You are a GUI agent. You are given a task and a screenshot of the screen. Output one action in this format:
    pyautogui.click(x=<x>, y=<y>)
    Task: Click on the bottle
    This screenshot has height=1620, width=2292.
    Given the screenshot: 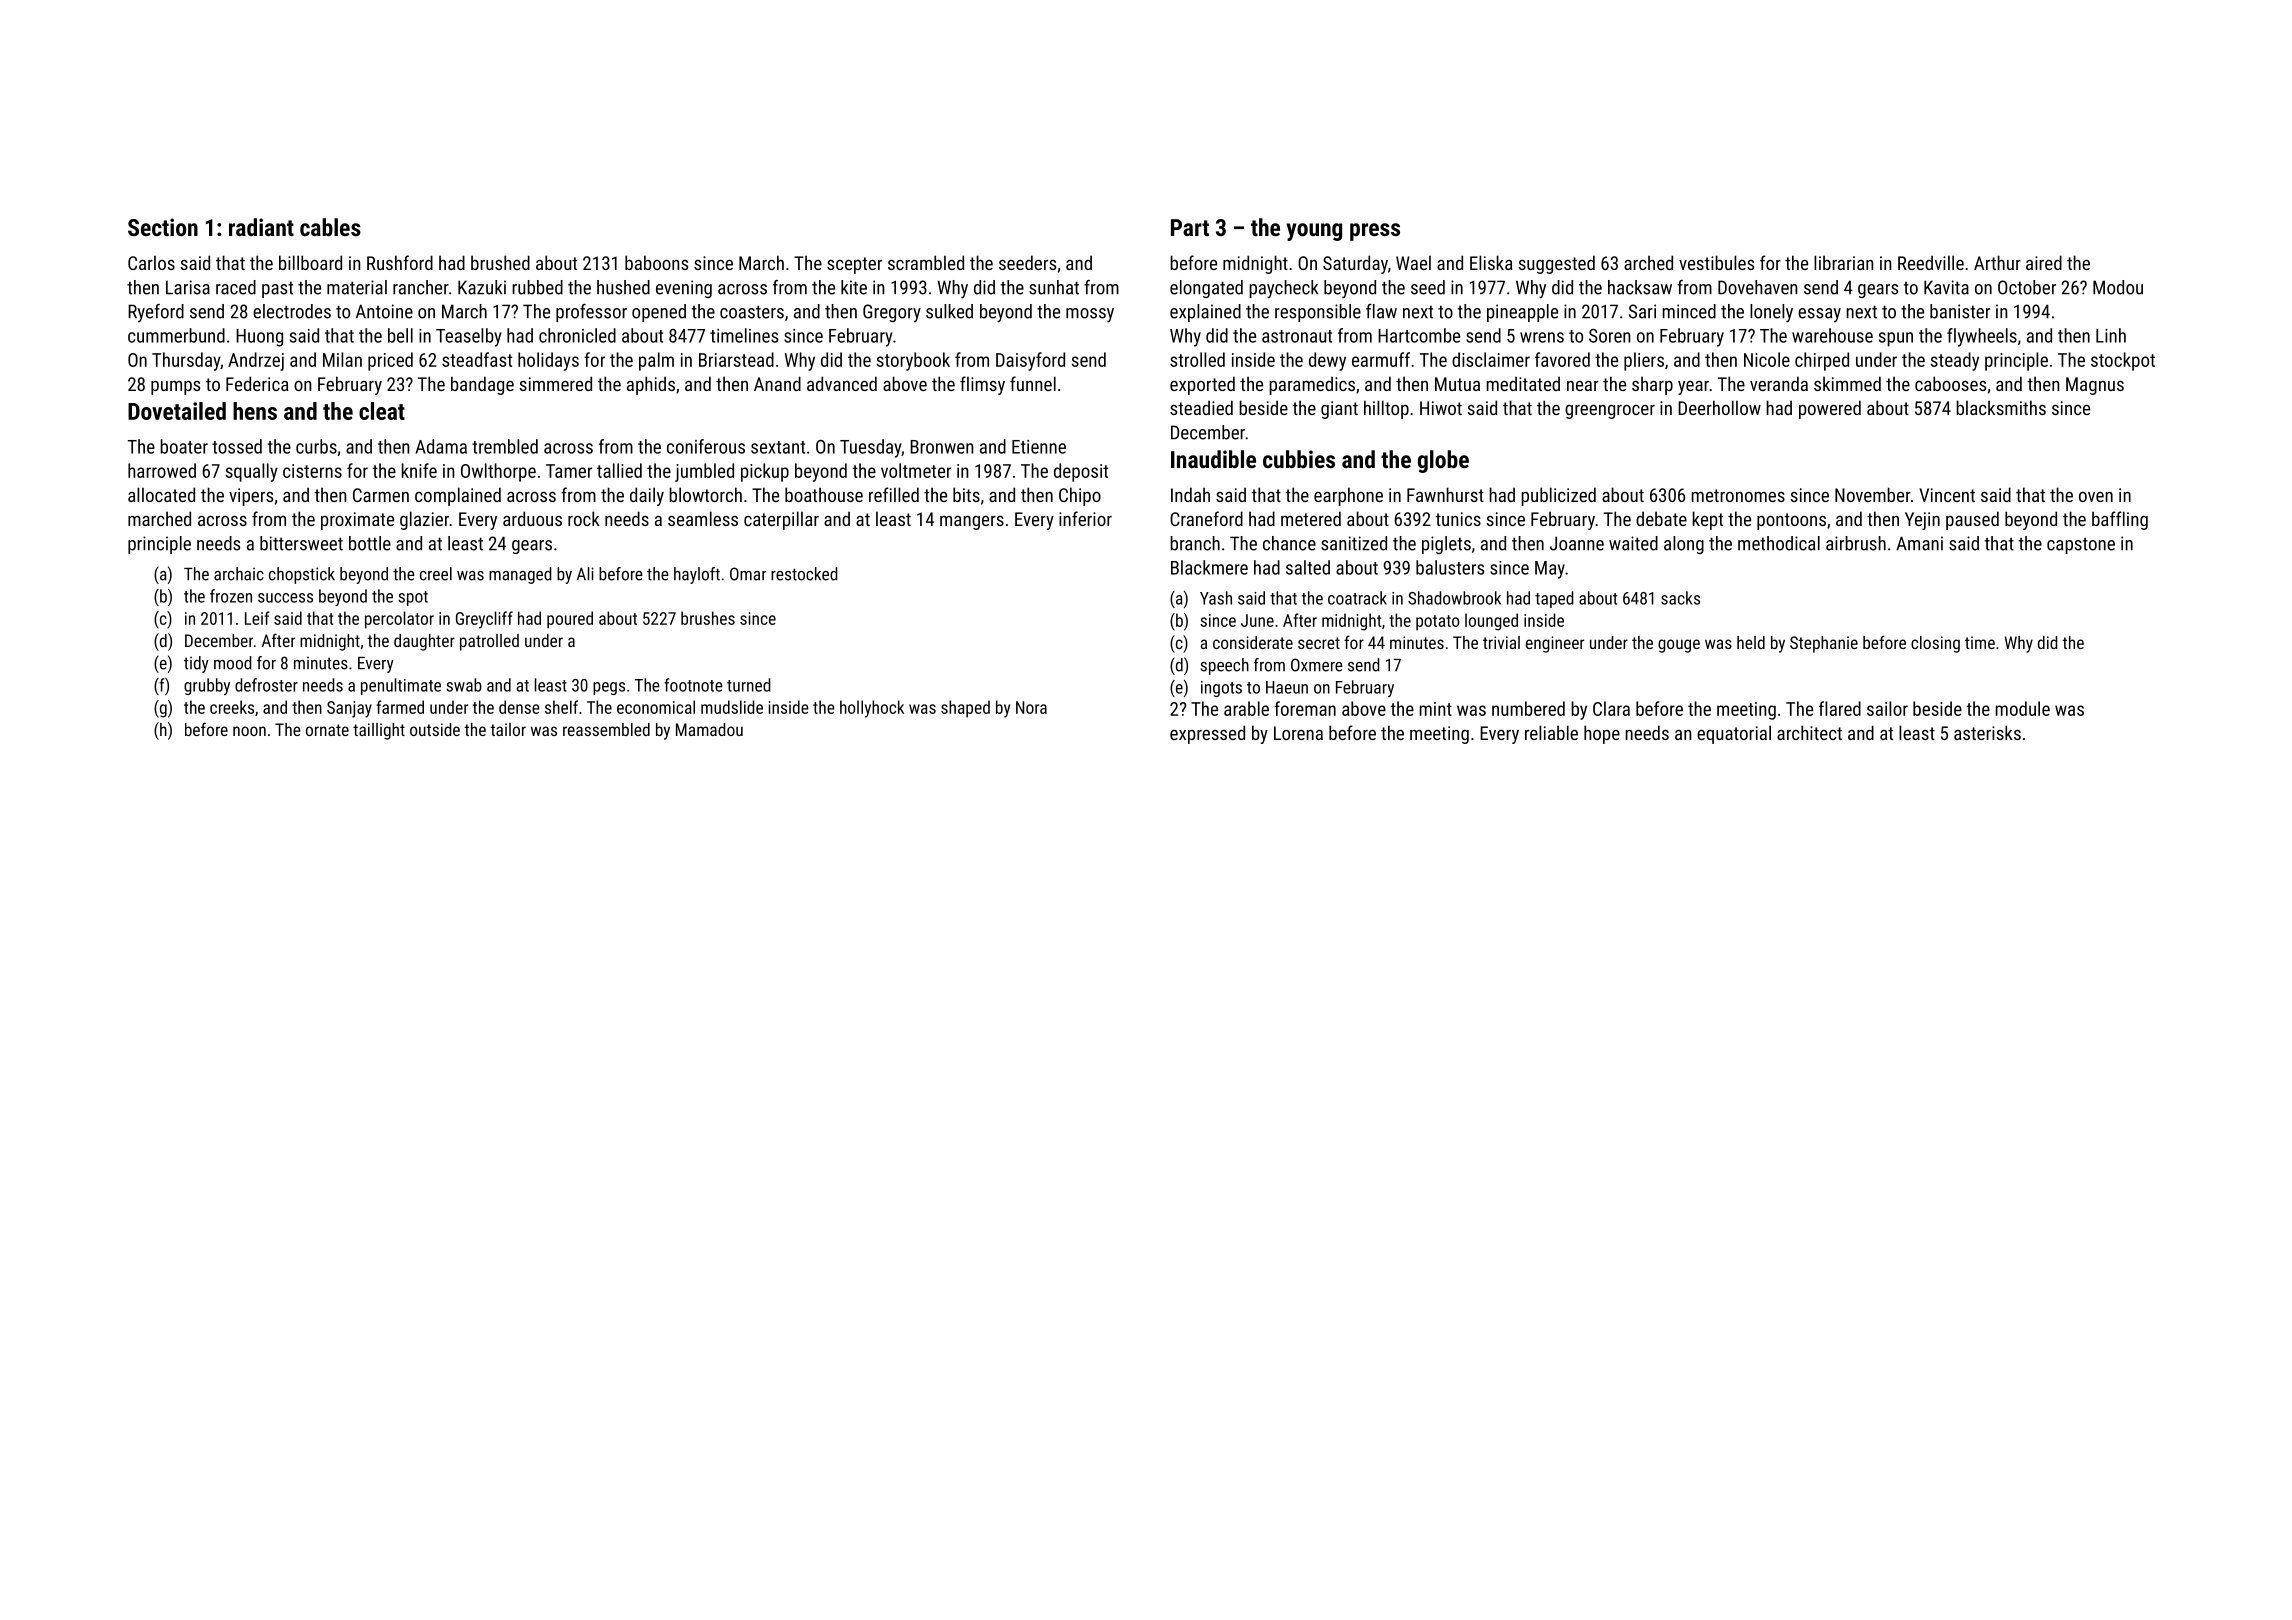 What is the action you would take?
    pyautogui.click(x=370, y=543)
